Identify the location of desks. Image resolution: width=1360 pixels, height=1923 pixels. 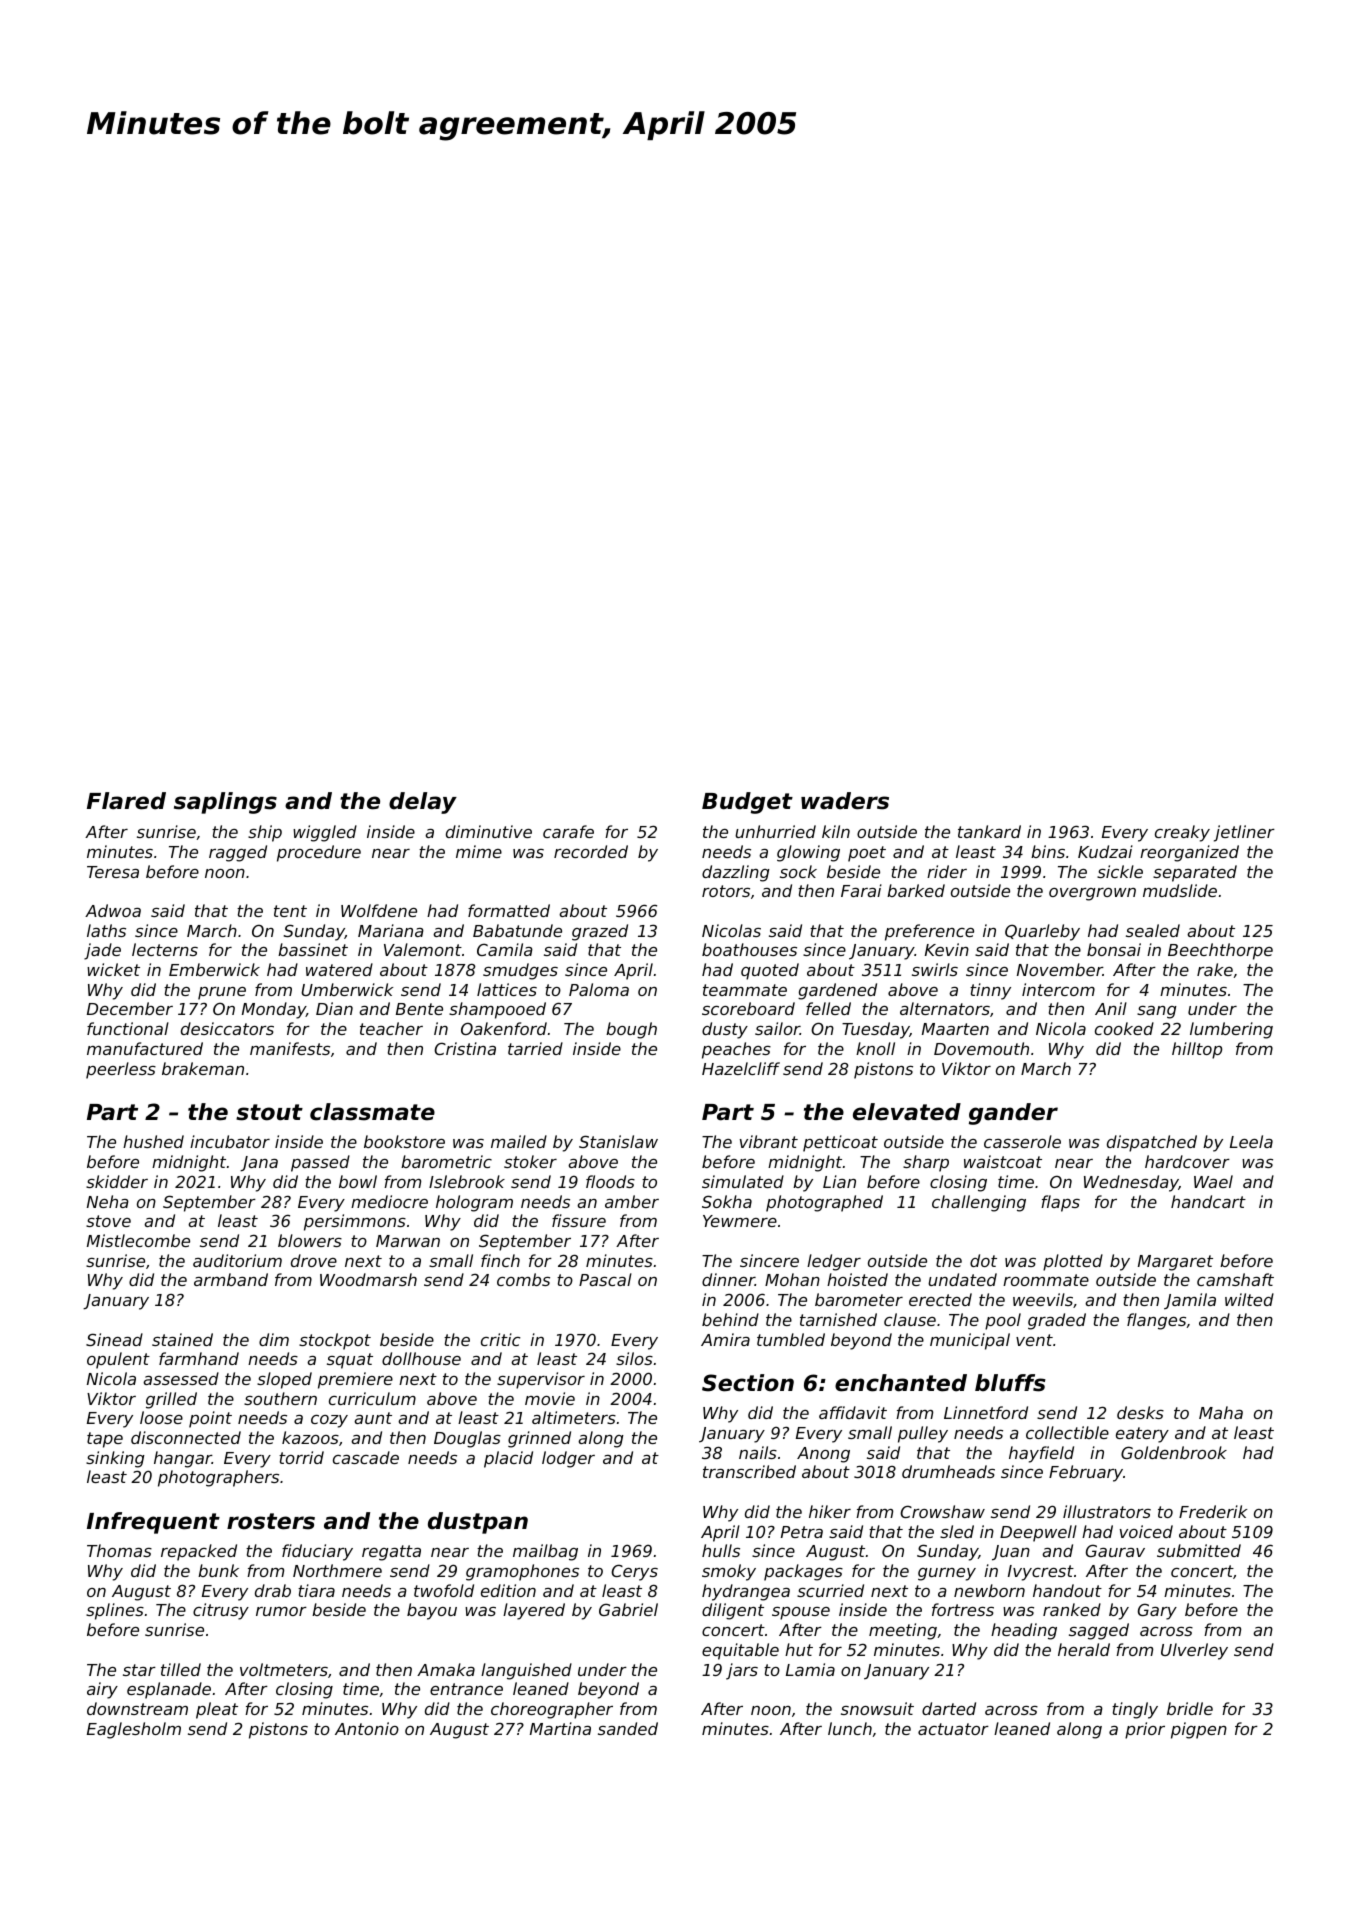
(1140, 1412).
